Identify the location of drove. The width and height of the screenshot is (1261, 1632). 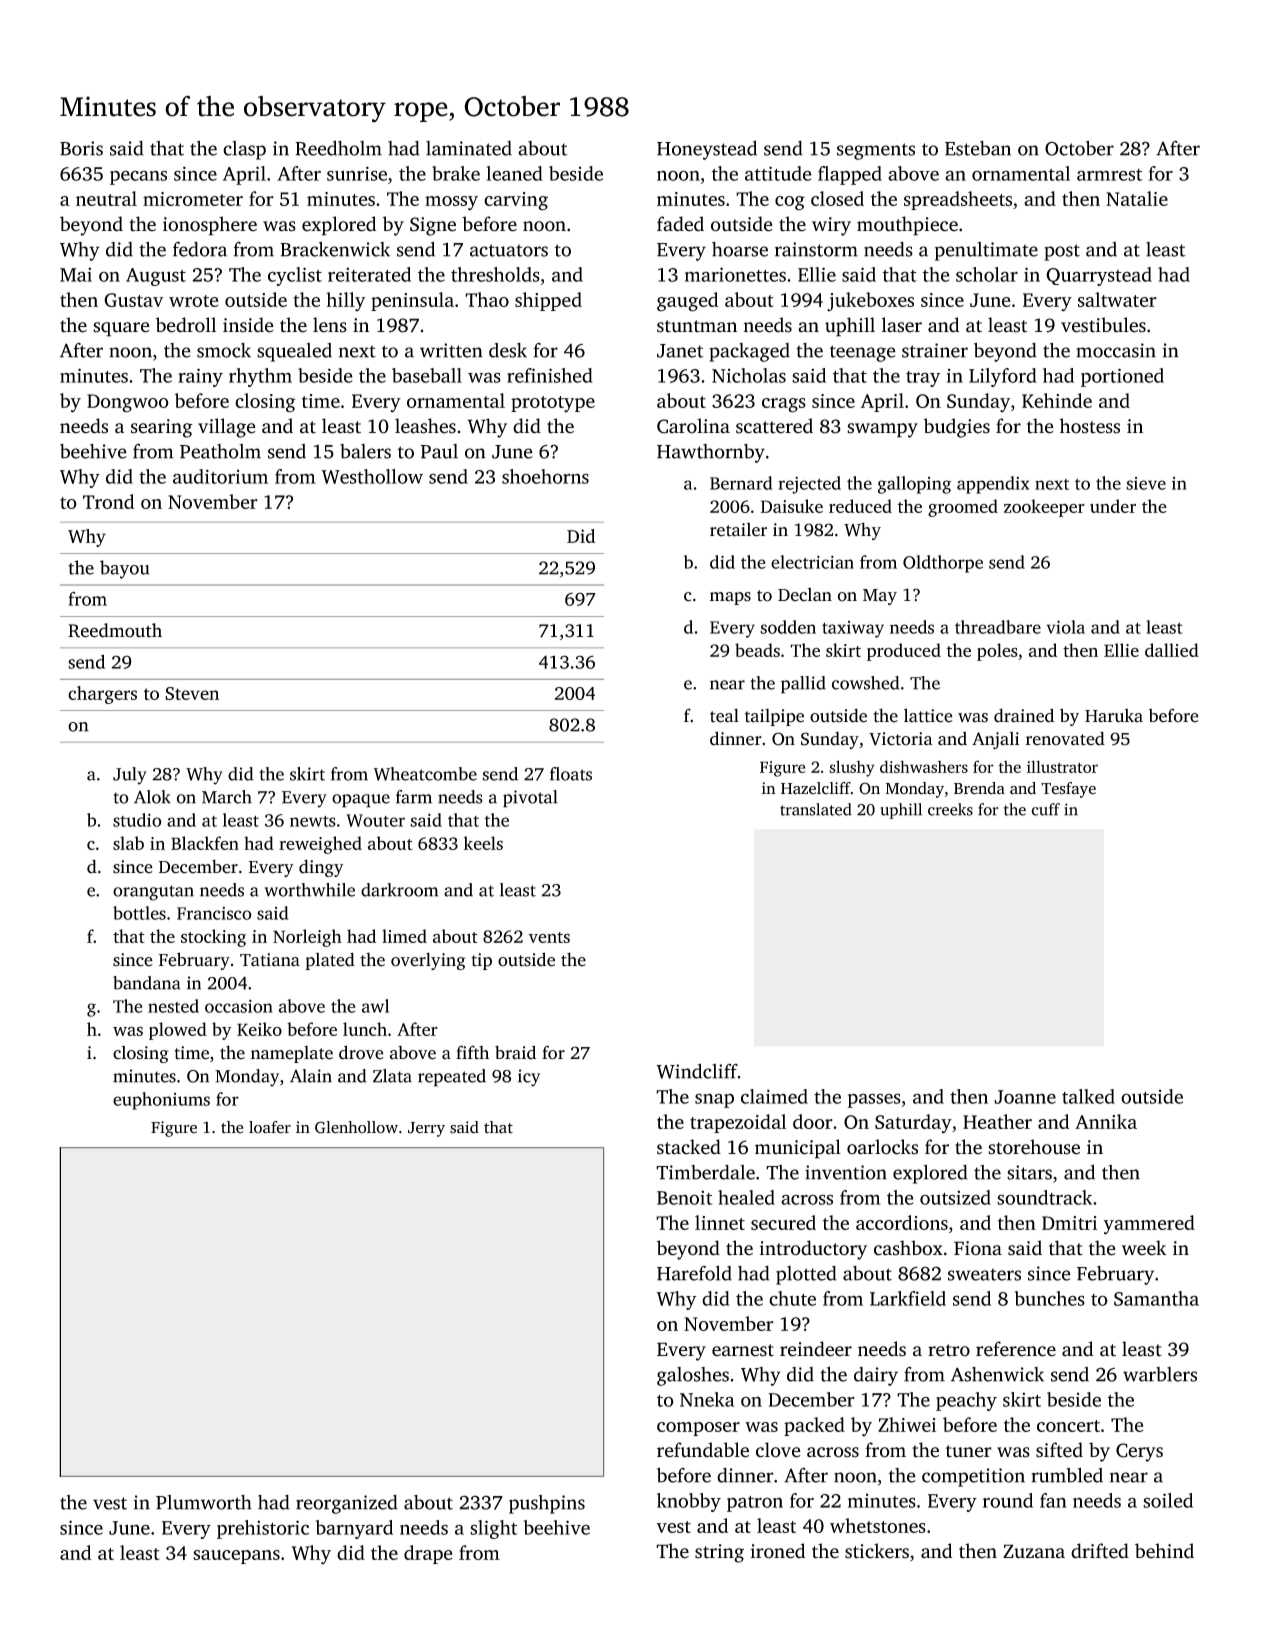
(361, 1052).
